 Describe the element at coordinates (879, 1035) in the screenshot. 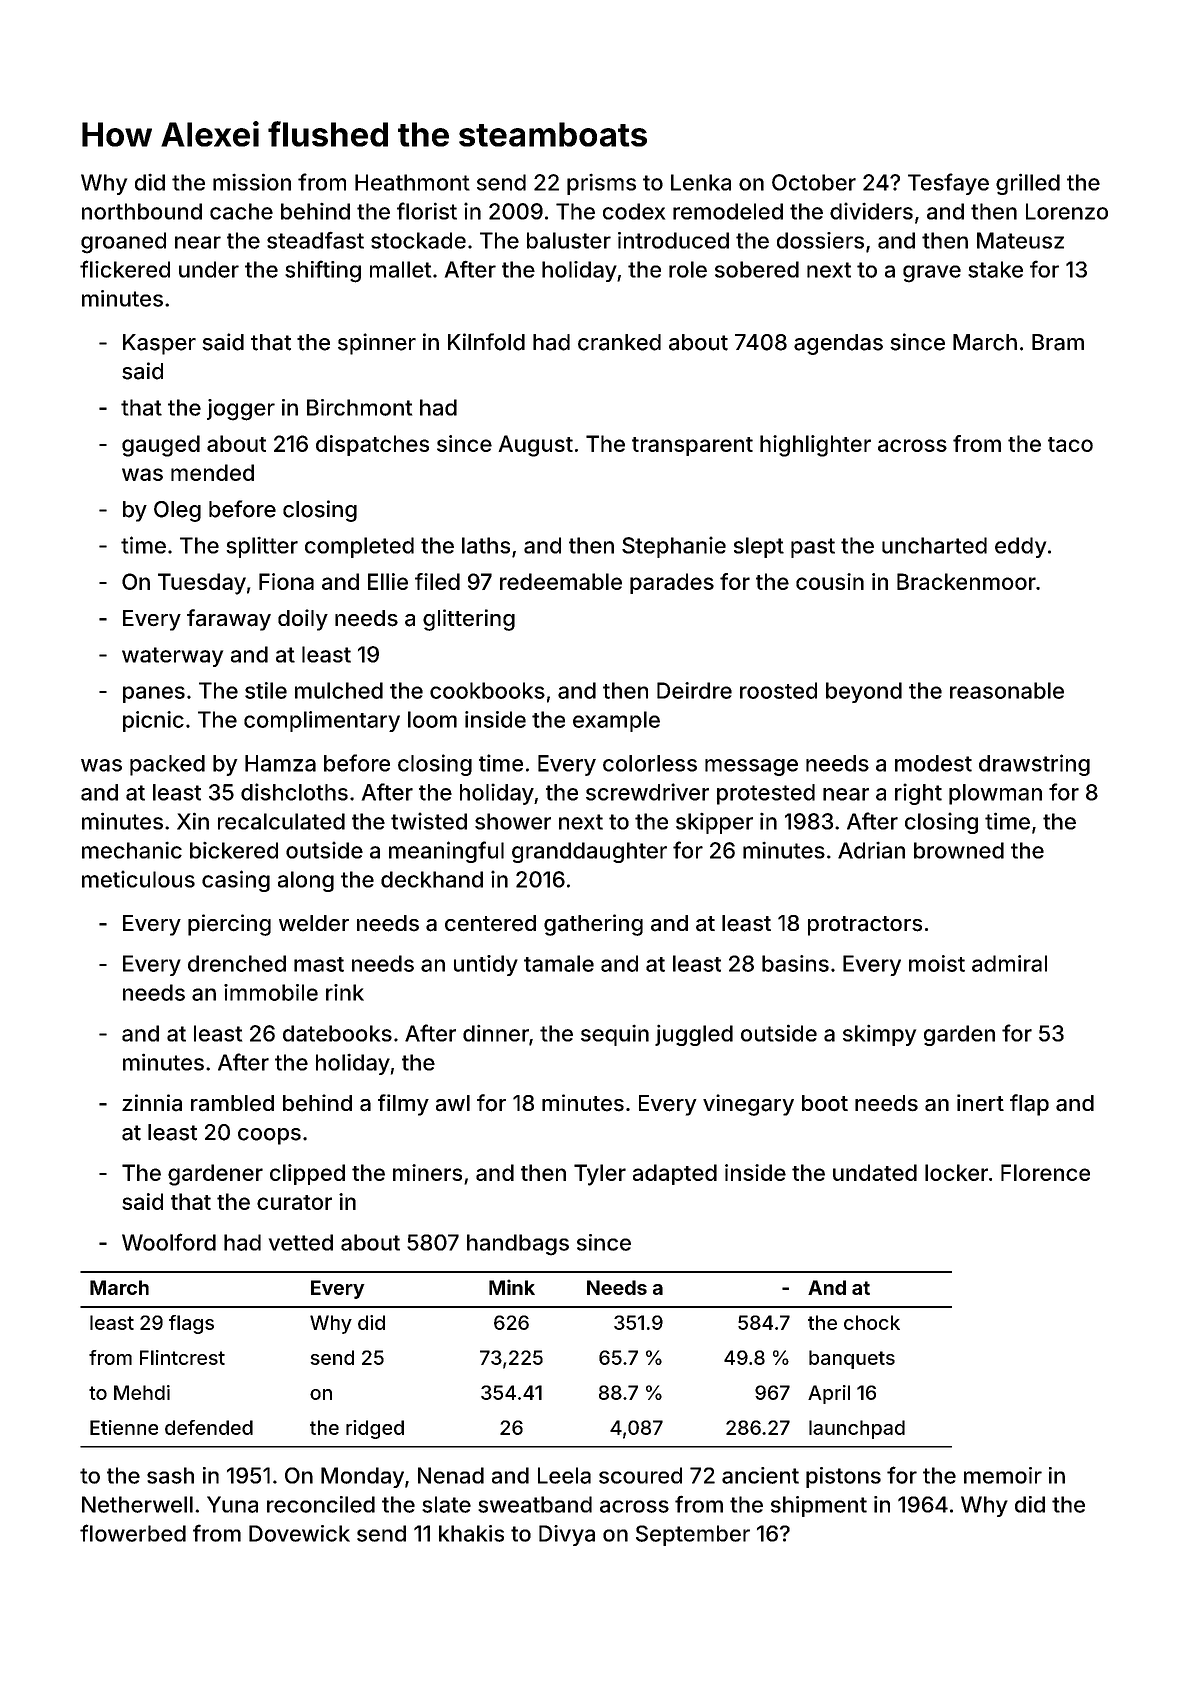

I see `skimpy` at that location.
